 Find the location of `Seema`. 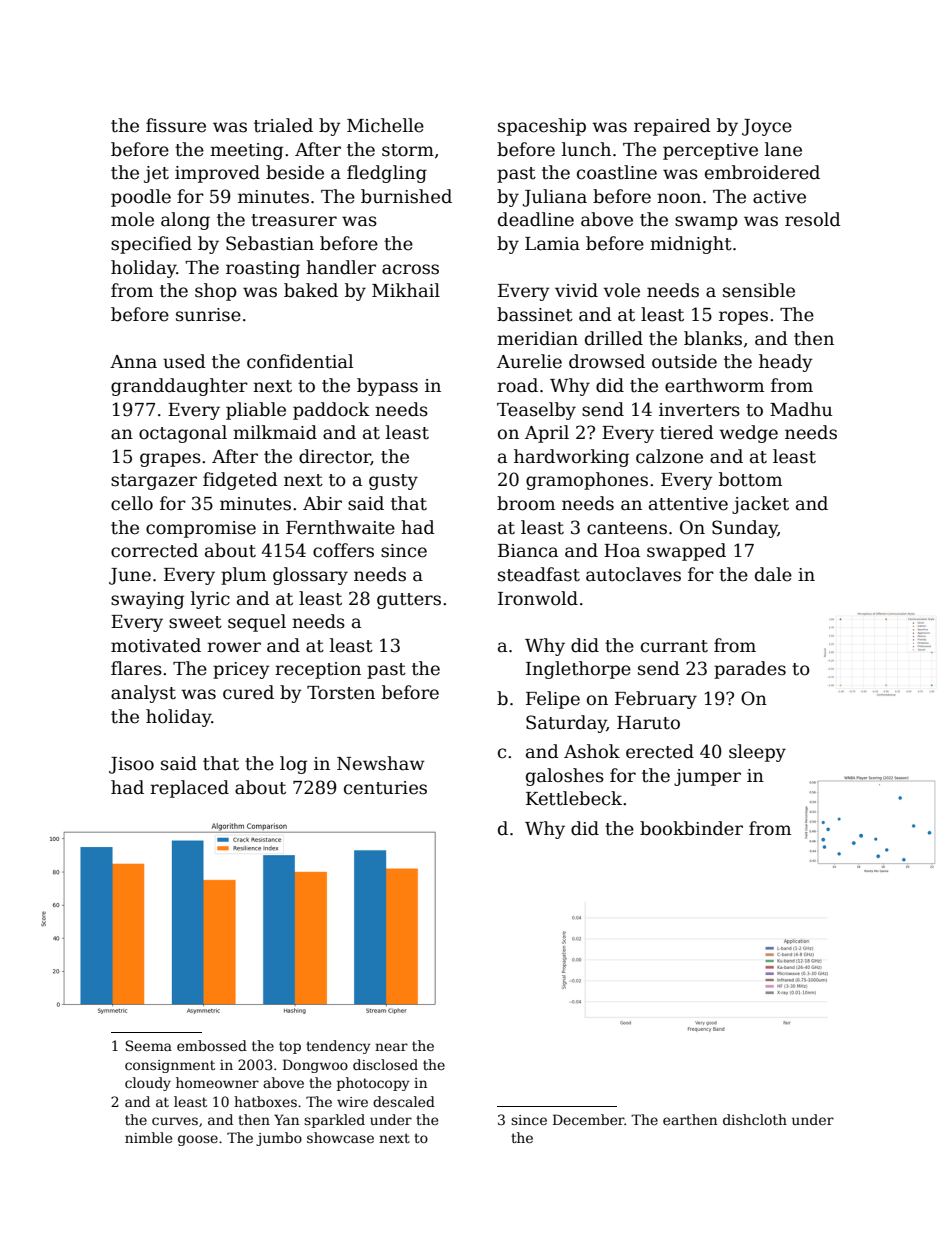

Seema is located at coordinates (149, 1045).
